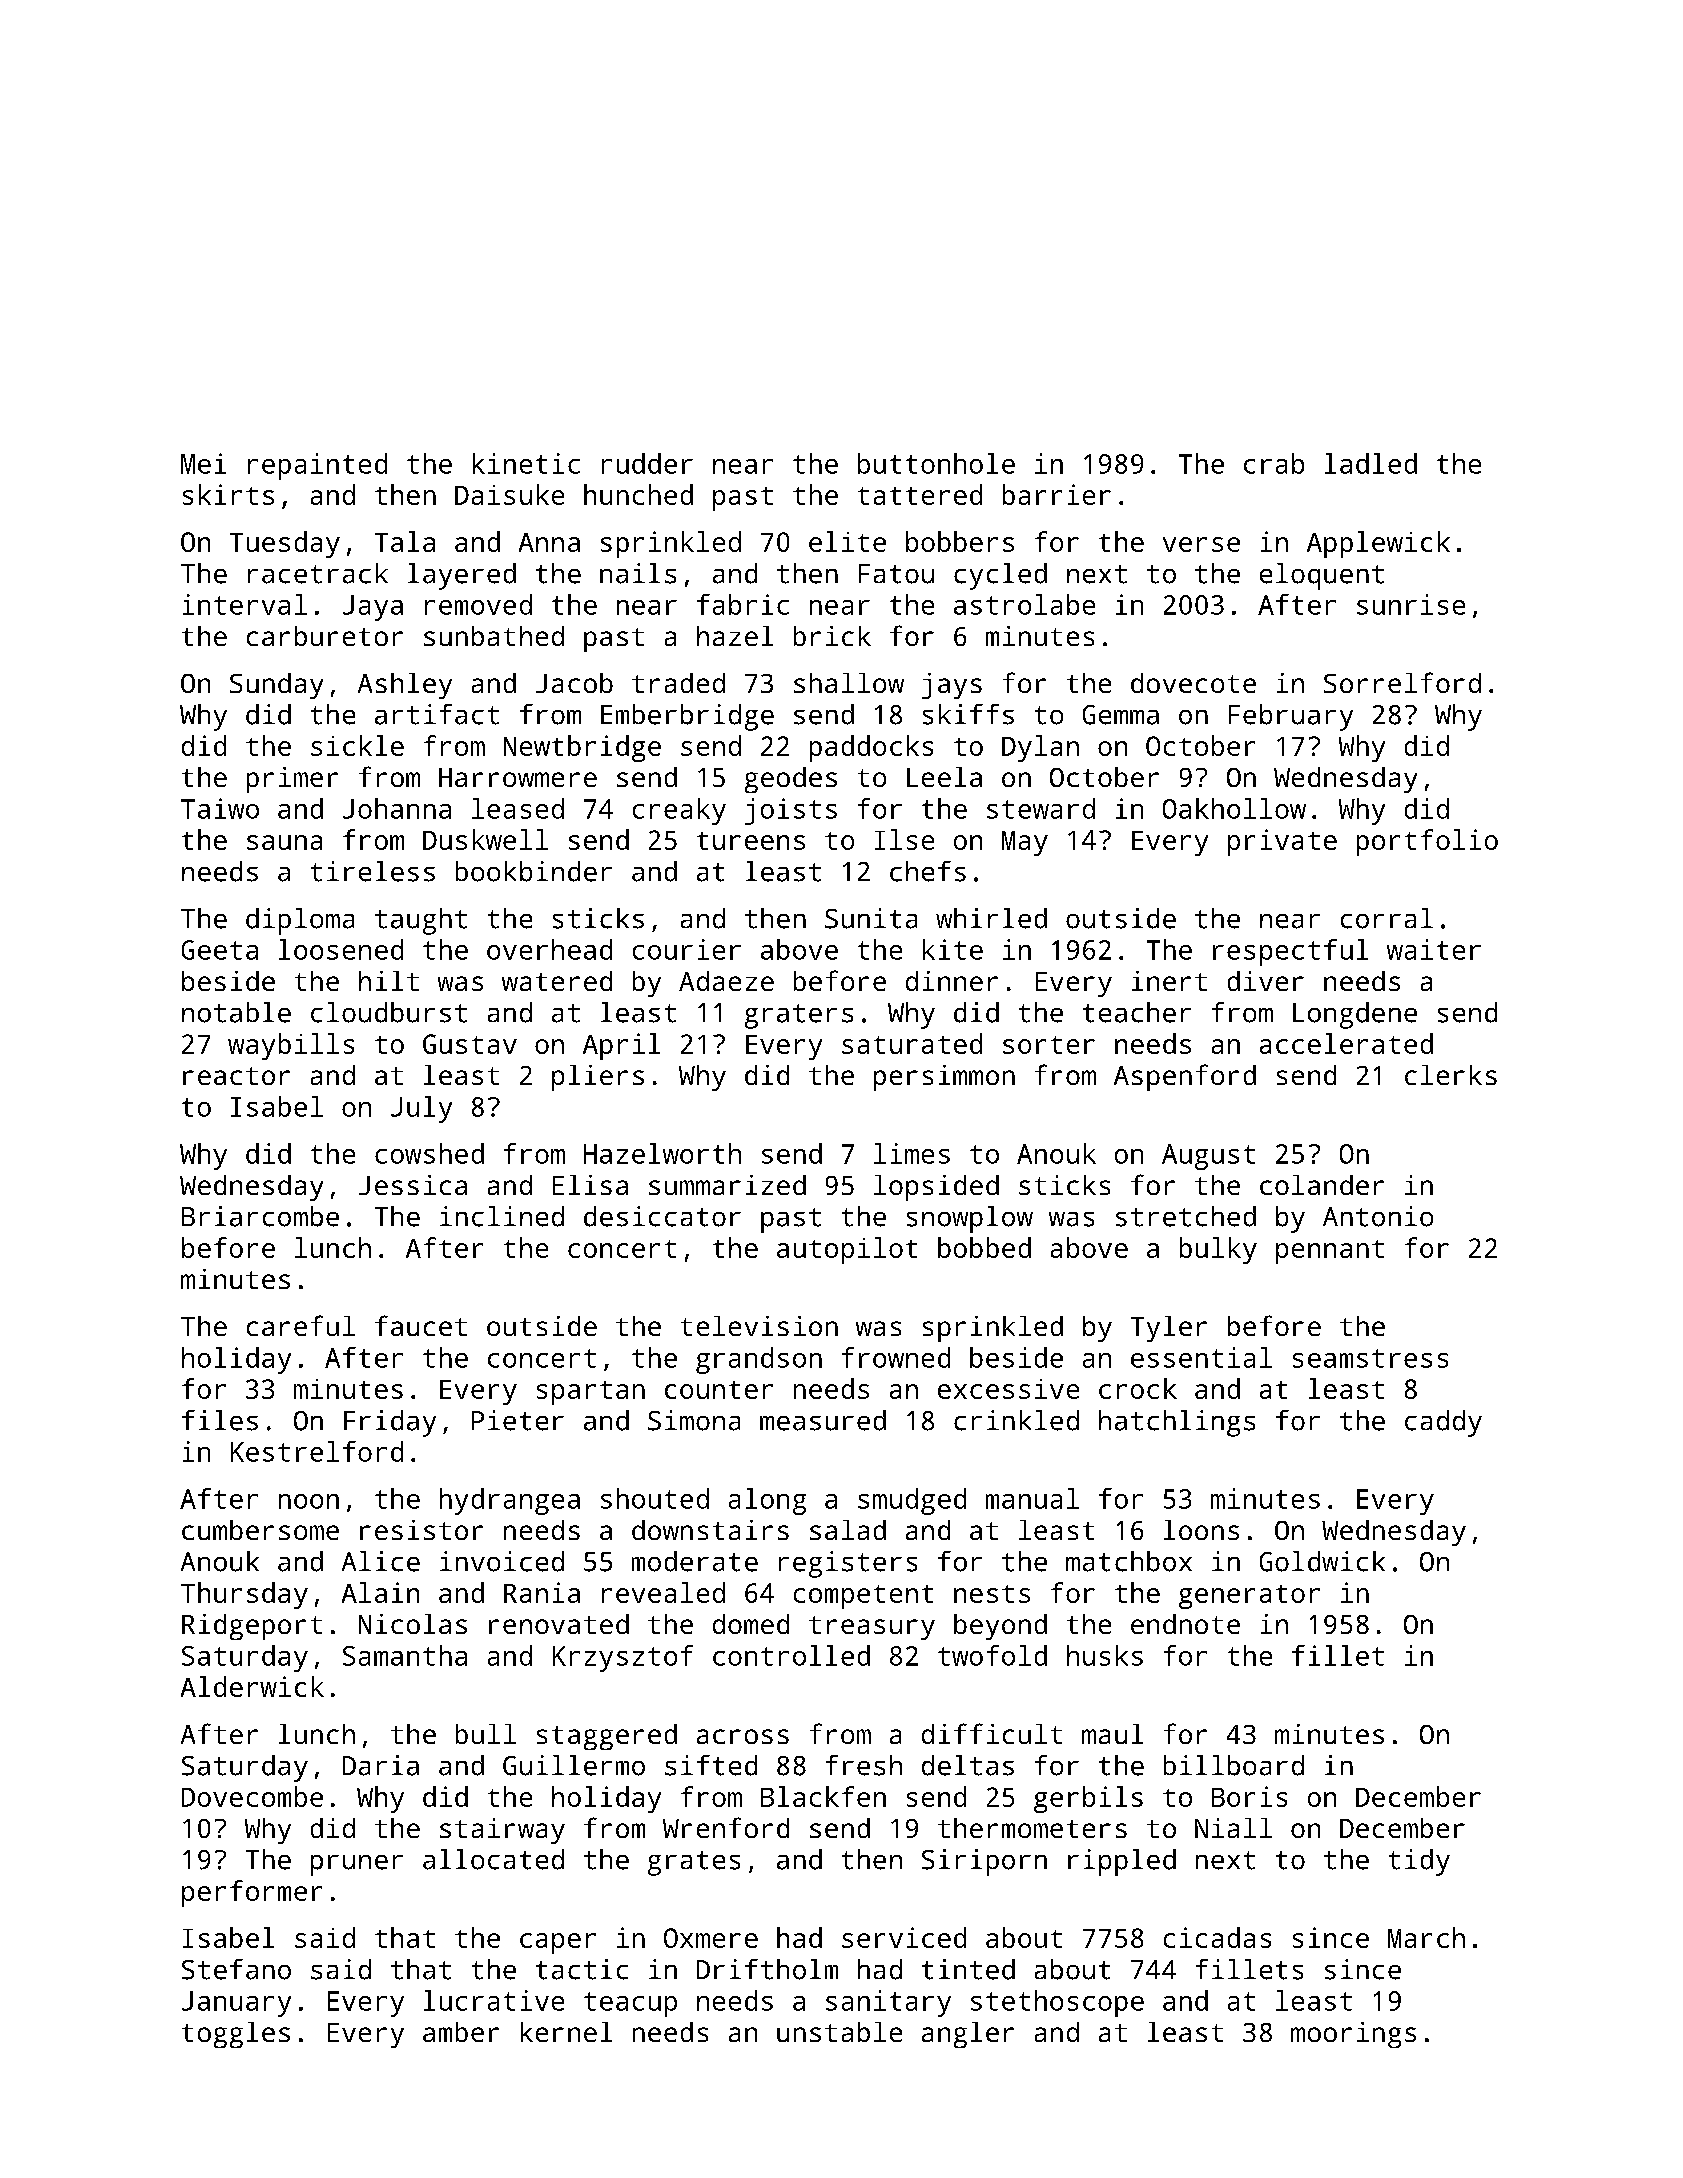  Describe the element at coordinates (1387, 918) in the image. I see `corral` at that location.
